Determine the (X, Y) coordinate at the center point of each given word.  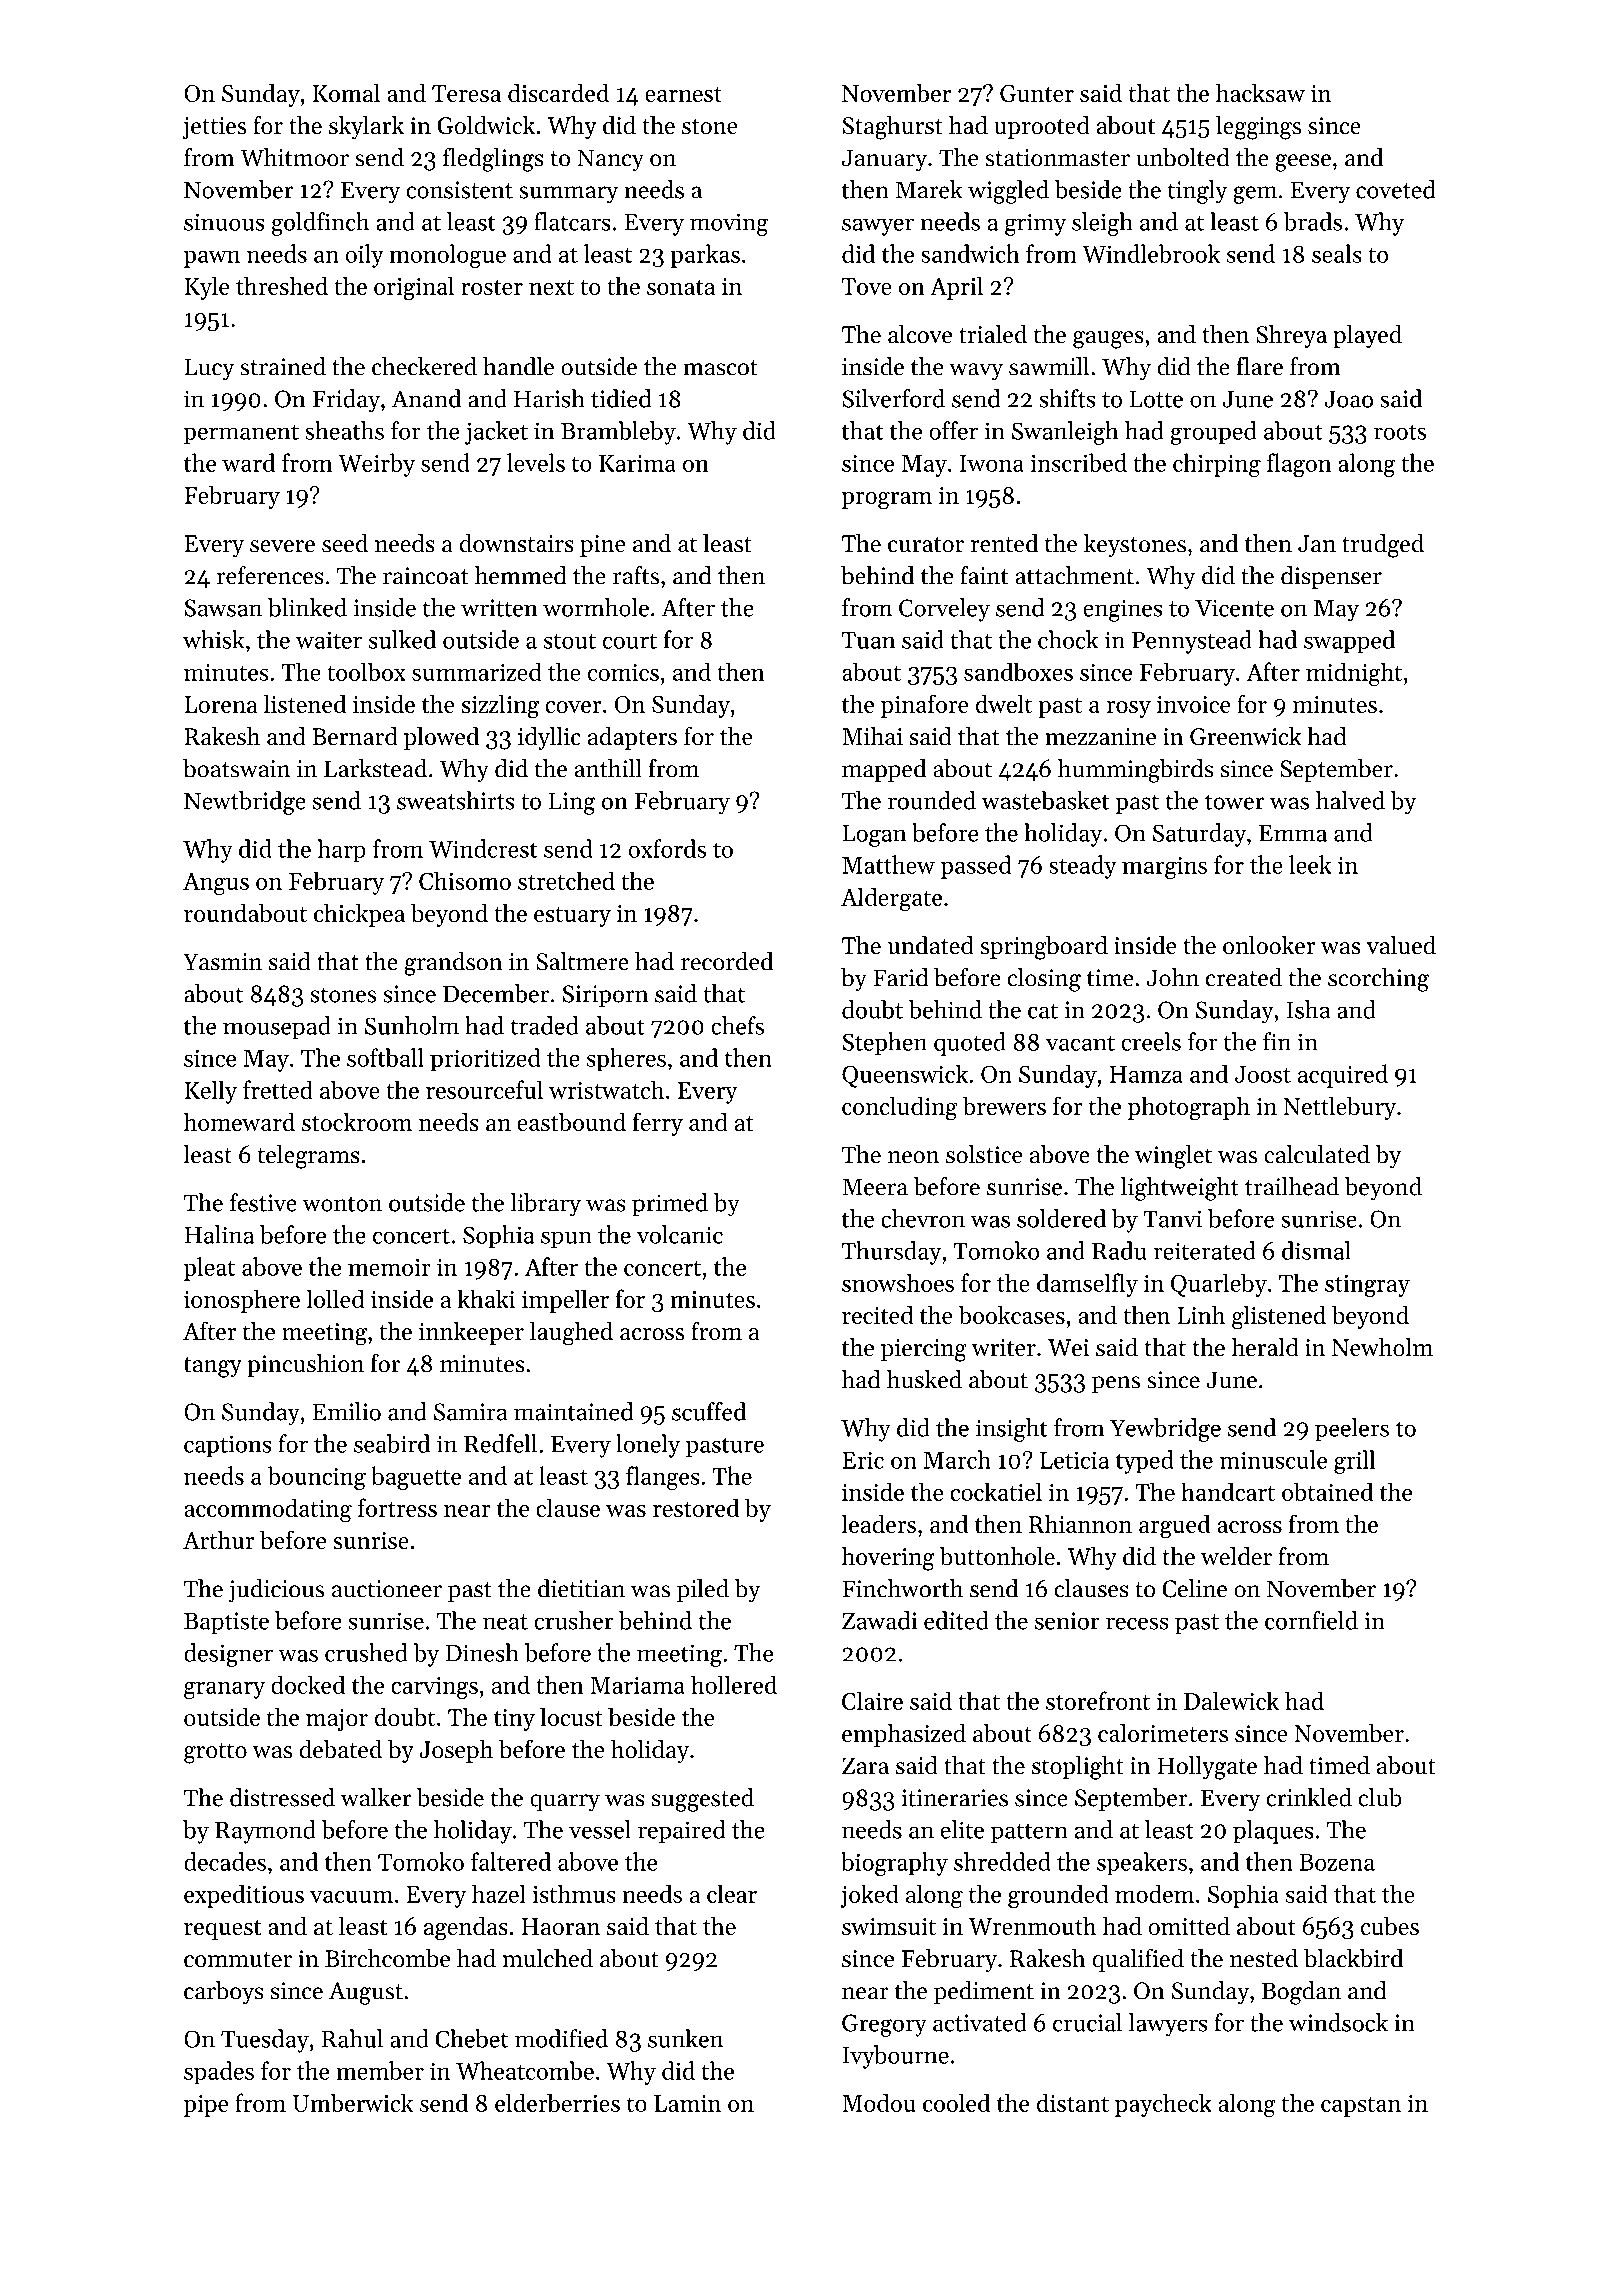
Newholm (1382, 1347)
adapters (632, 738)
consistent (459, 190)
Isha (1308, 1009)
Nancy (610, 160)
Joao (1348, 399)
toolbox (366, 671)
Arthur (219, 1540)
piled (703, 1590)
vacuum (351, 1897)
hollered (734, 1684)
